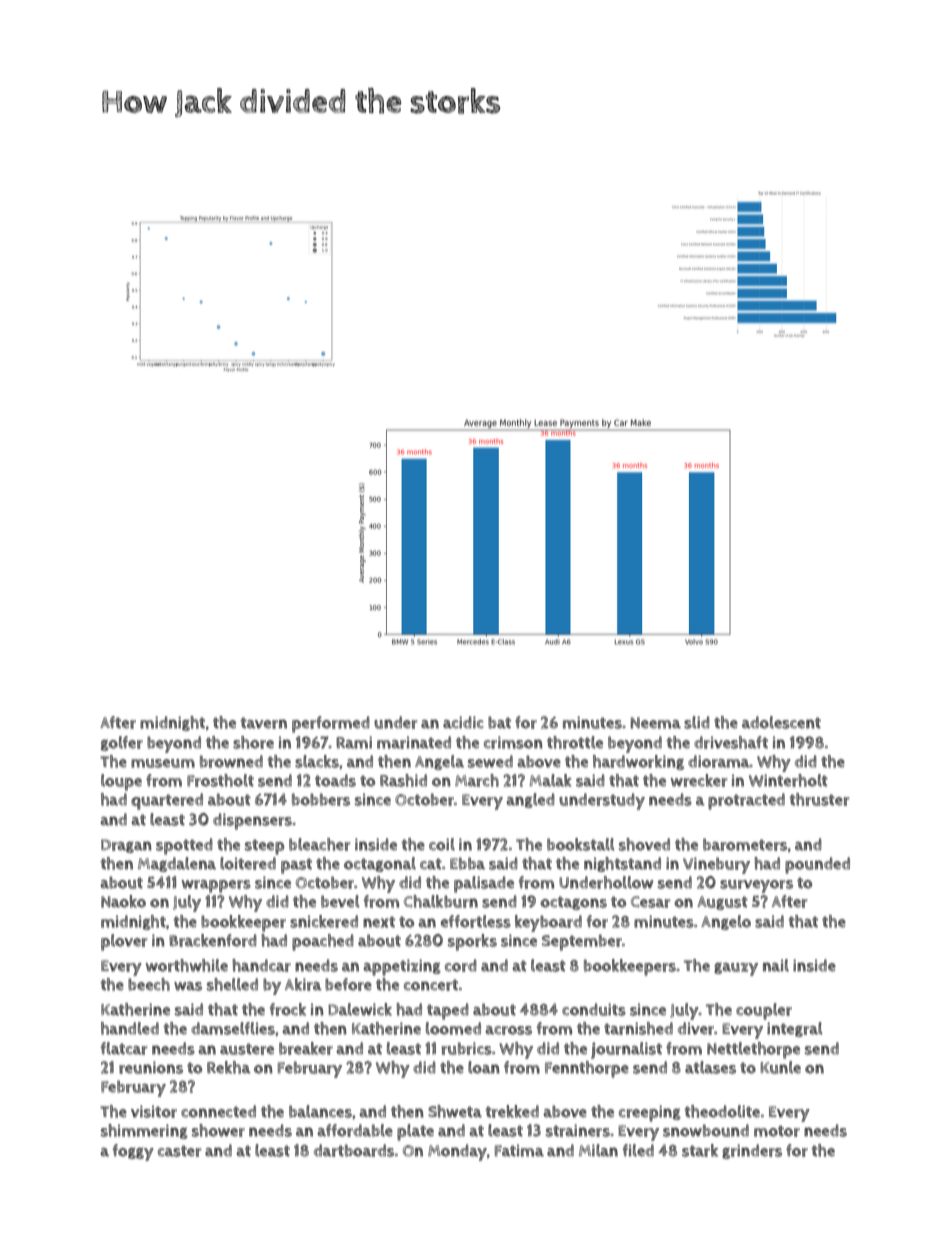  Describe the element at coordinates (530, 800) in the image. I see `angled` at that location.
